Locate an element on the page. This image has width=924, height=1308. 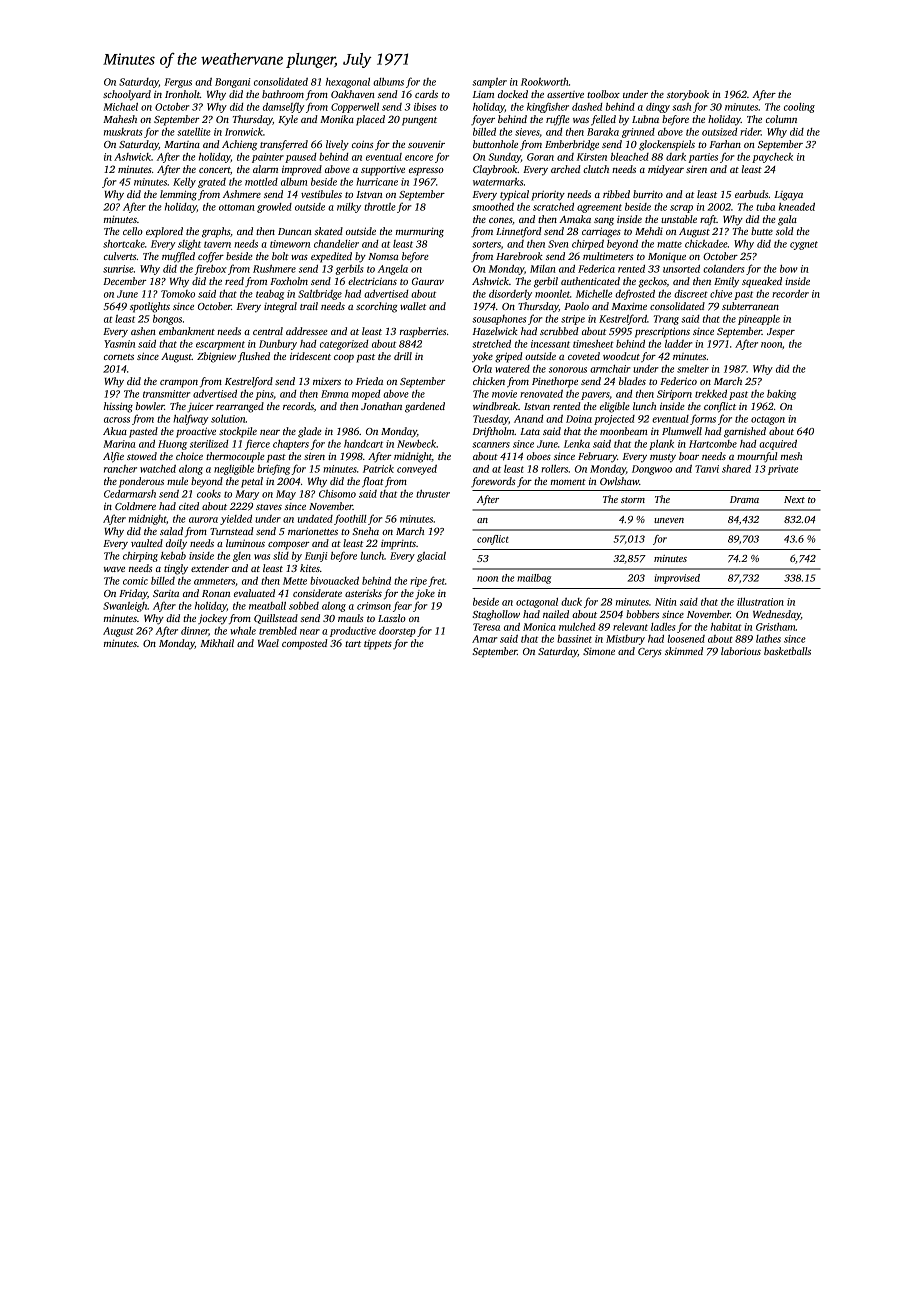
vestibules is located at coordinates (321, 194).
